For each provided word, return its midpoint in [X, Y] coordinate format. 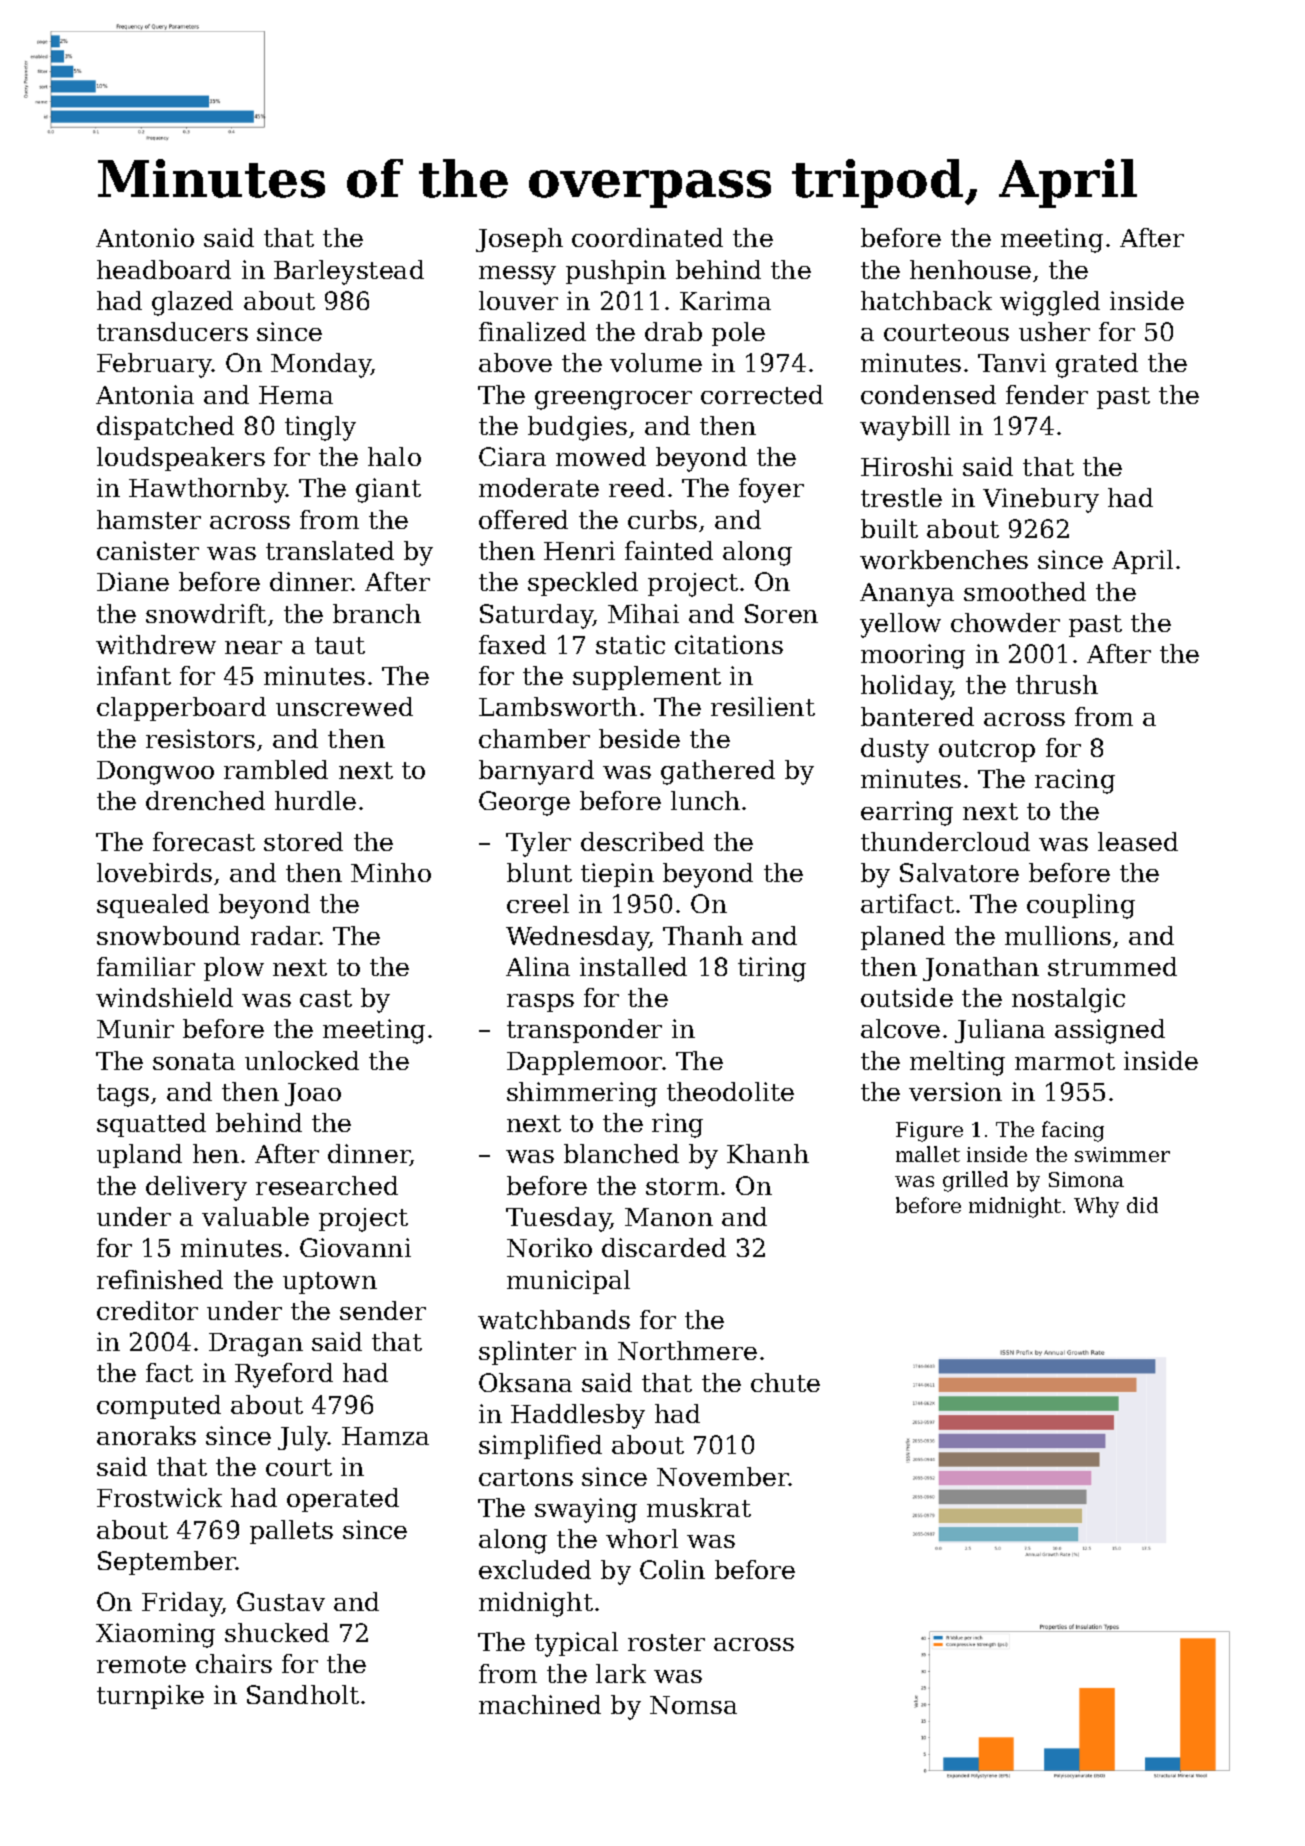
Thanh [703, 935]
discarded [664, 1247]
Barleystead [349, 272]
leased [1138, 841]
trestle [901, 497]
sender [383, 1310]
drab [673, 331]
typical [576, 1644]
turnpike [150, 1697]
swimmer [1122, 1154]
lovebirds [154, 872]
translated [330, 550]
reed [637, 487]
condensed [928, 394]
